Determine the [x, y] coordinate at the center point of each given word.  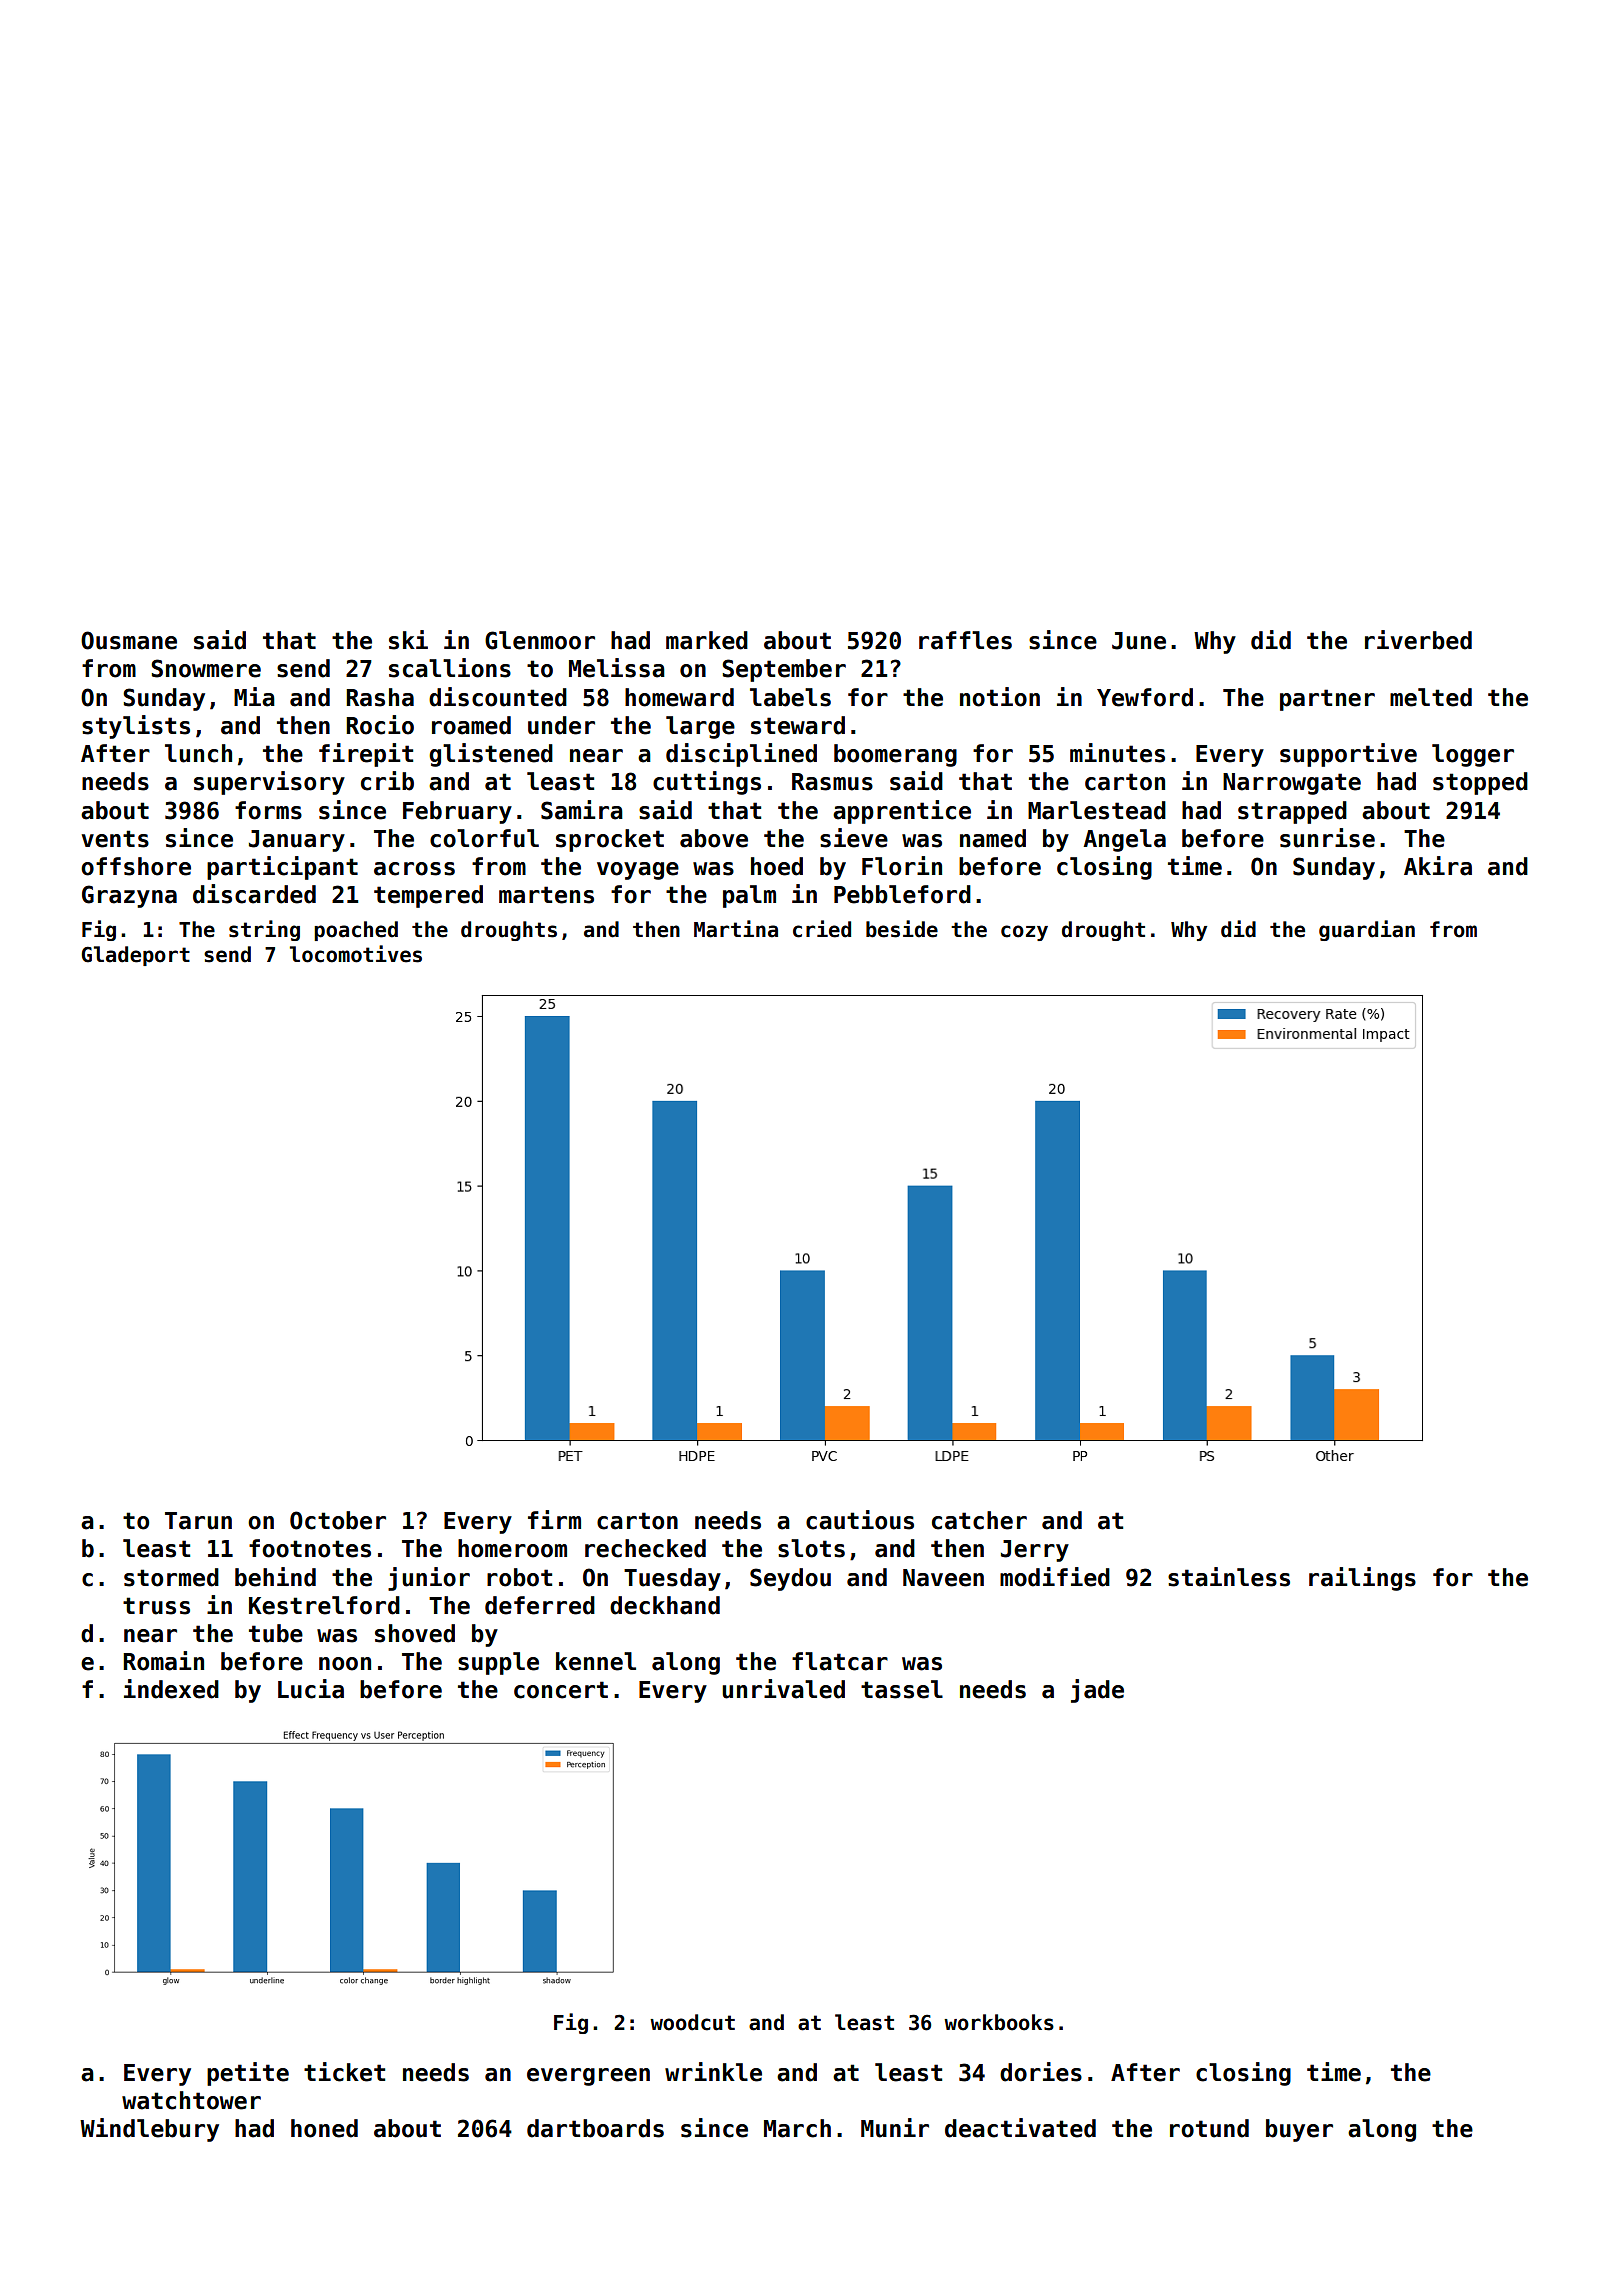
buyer [1299, 2130]
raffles [965, 640]
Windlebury [149, 2130]
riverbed [1418, 640]
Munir [895, 2128]
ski [408, 640]
